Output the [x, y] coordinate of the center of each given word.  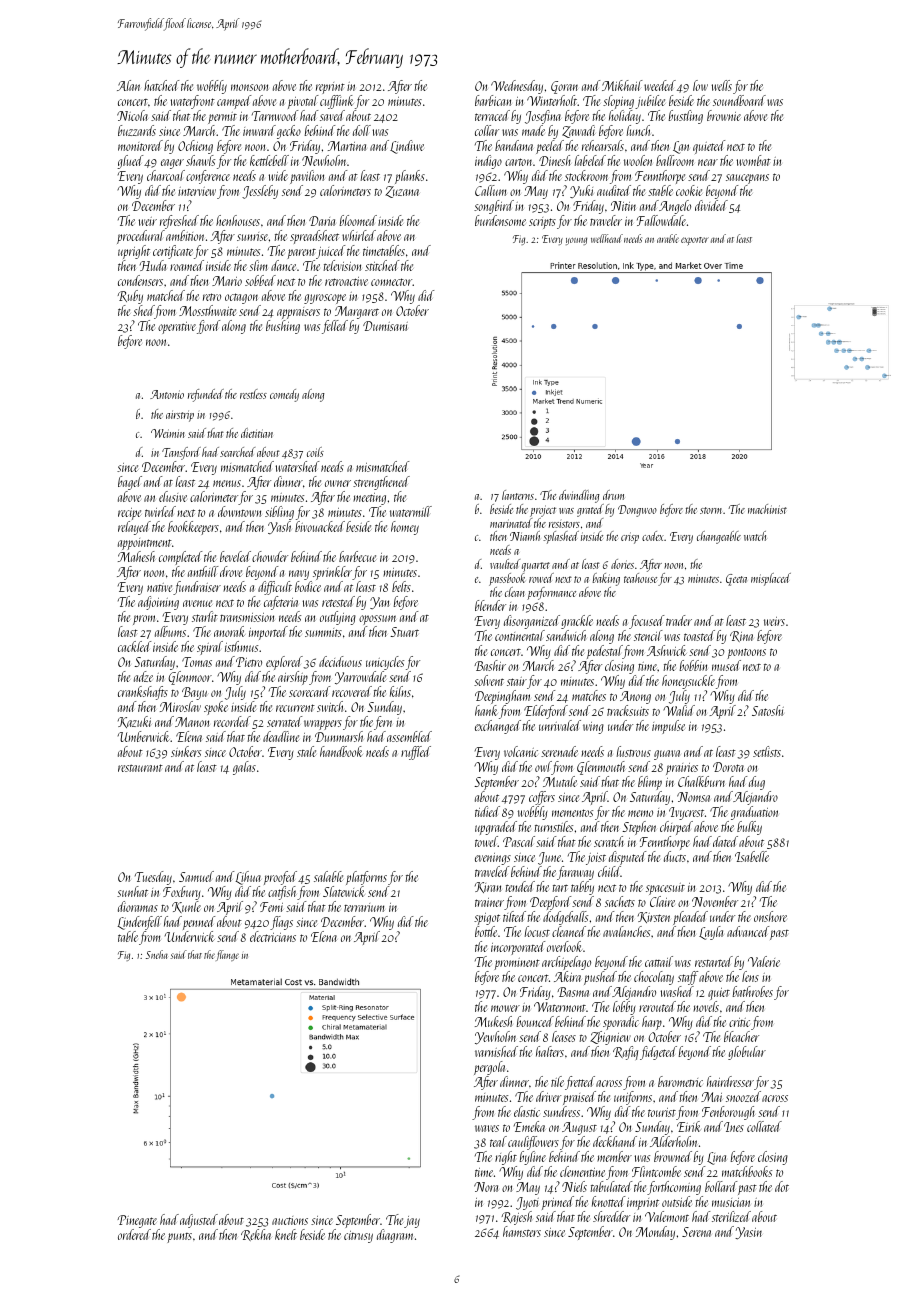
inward [259, 130]
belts [401, 586]
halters [550, 1051]
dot [782, 1186]
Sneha [157, 954]
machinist [767, 509]
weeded [660, 85]
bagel [130, 483]
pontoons [746, 653]
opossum [377, 620]
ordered [134, 1234]
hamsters [522, 1231]
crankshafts [143, 693]
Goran [564, 87]
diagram [395, 1236]
